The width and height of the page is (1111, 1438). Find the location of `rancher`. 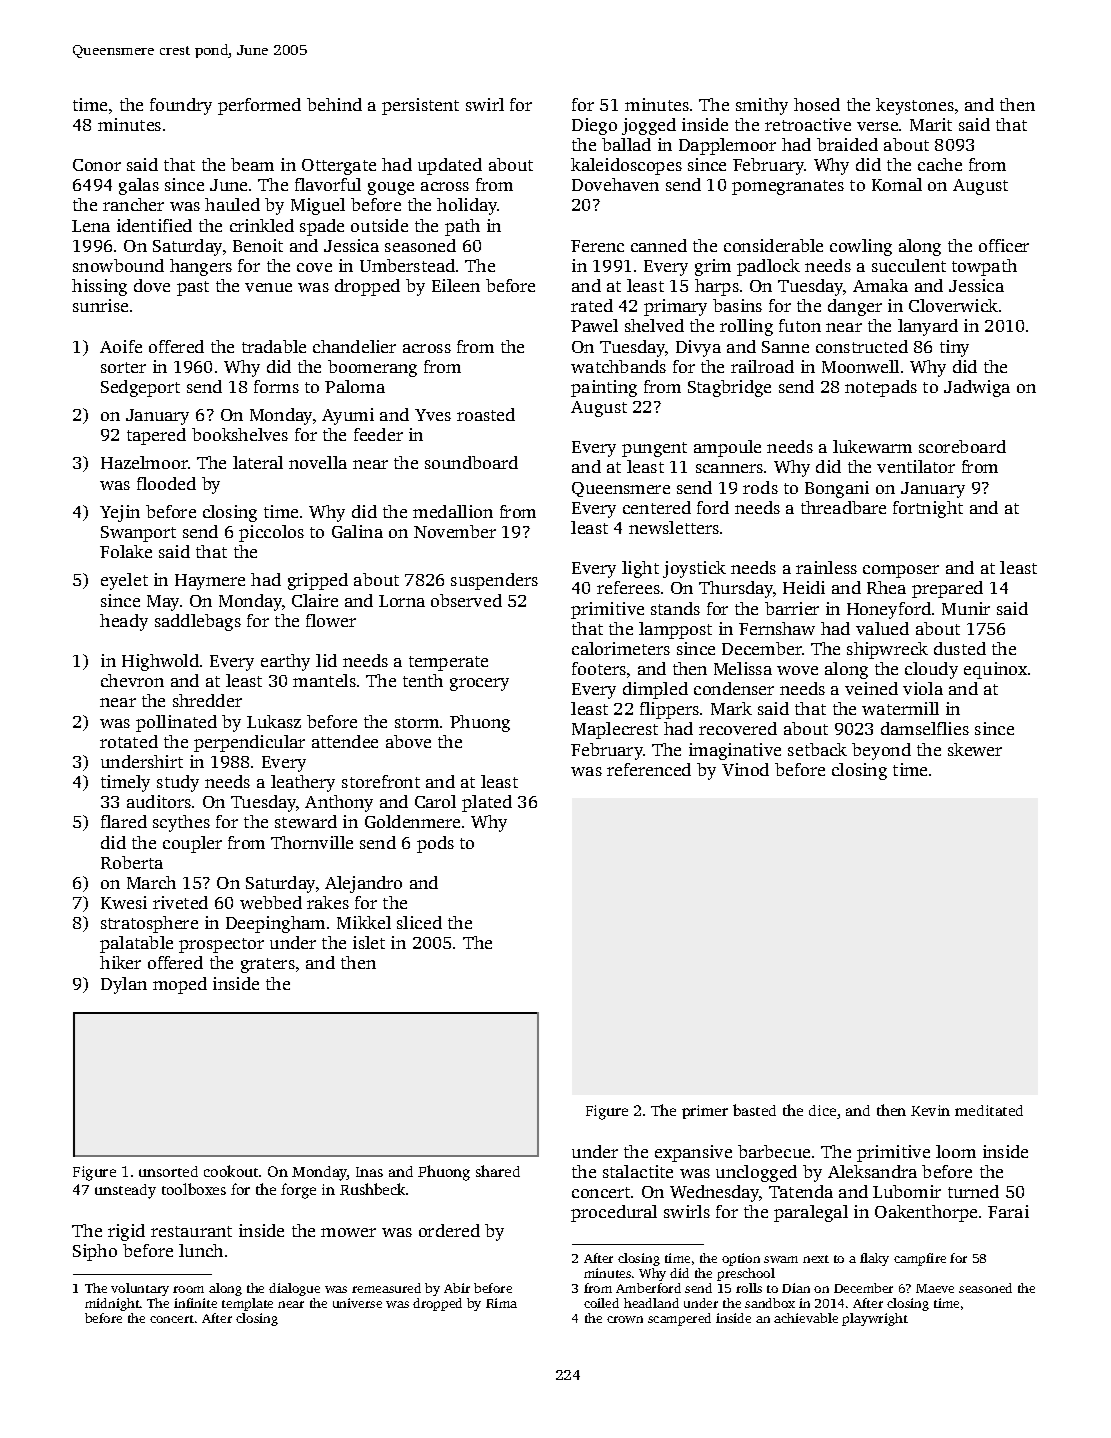

rancher is located at coordinates (133, 204).
